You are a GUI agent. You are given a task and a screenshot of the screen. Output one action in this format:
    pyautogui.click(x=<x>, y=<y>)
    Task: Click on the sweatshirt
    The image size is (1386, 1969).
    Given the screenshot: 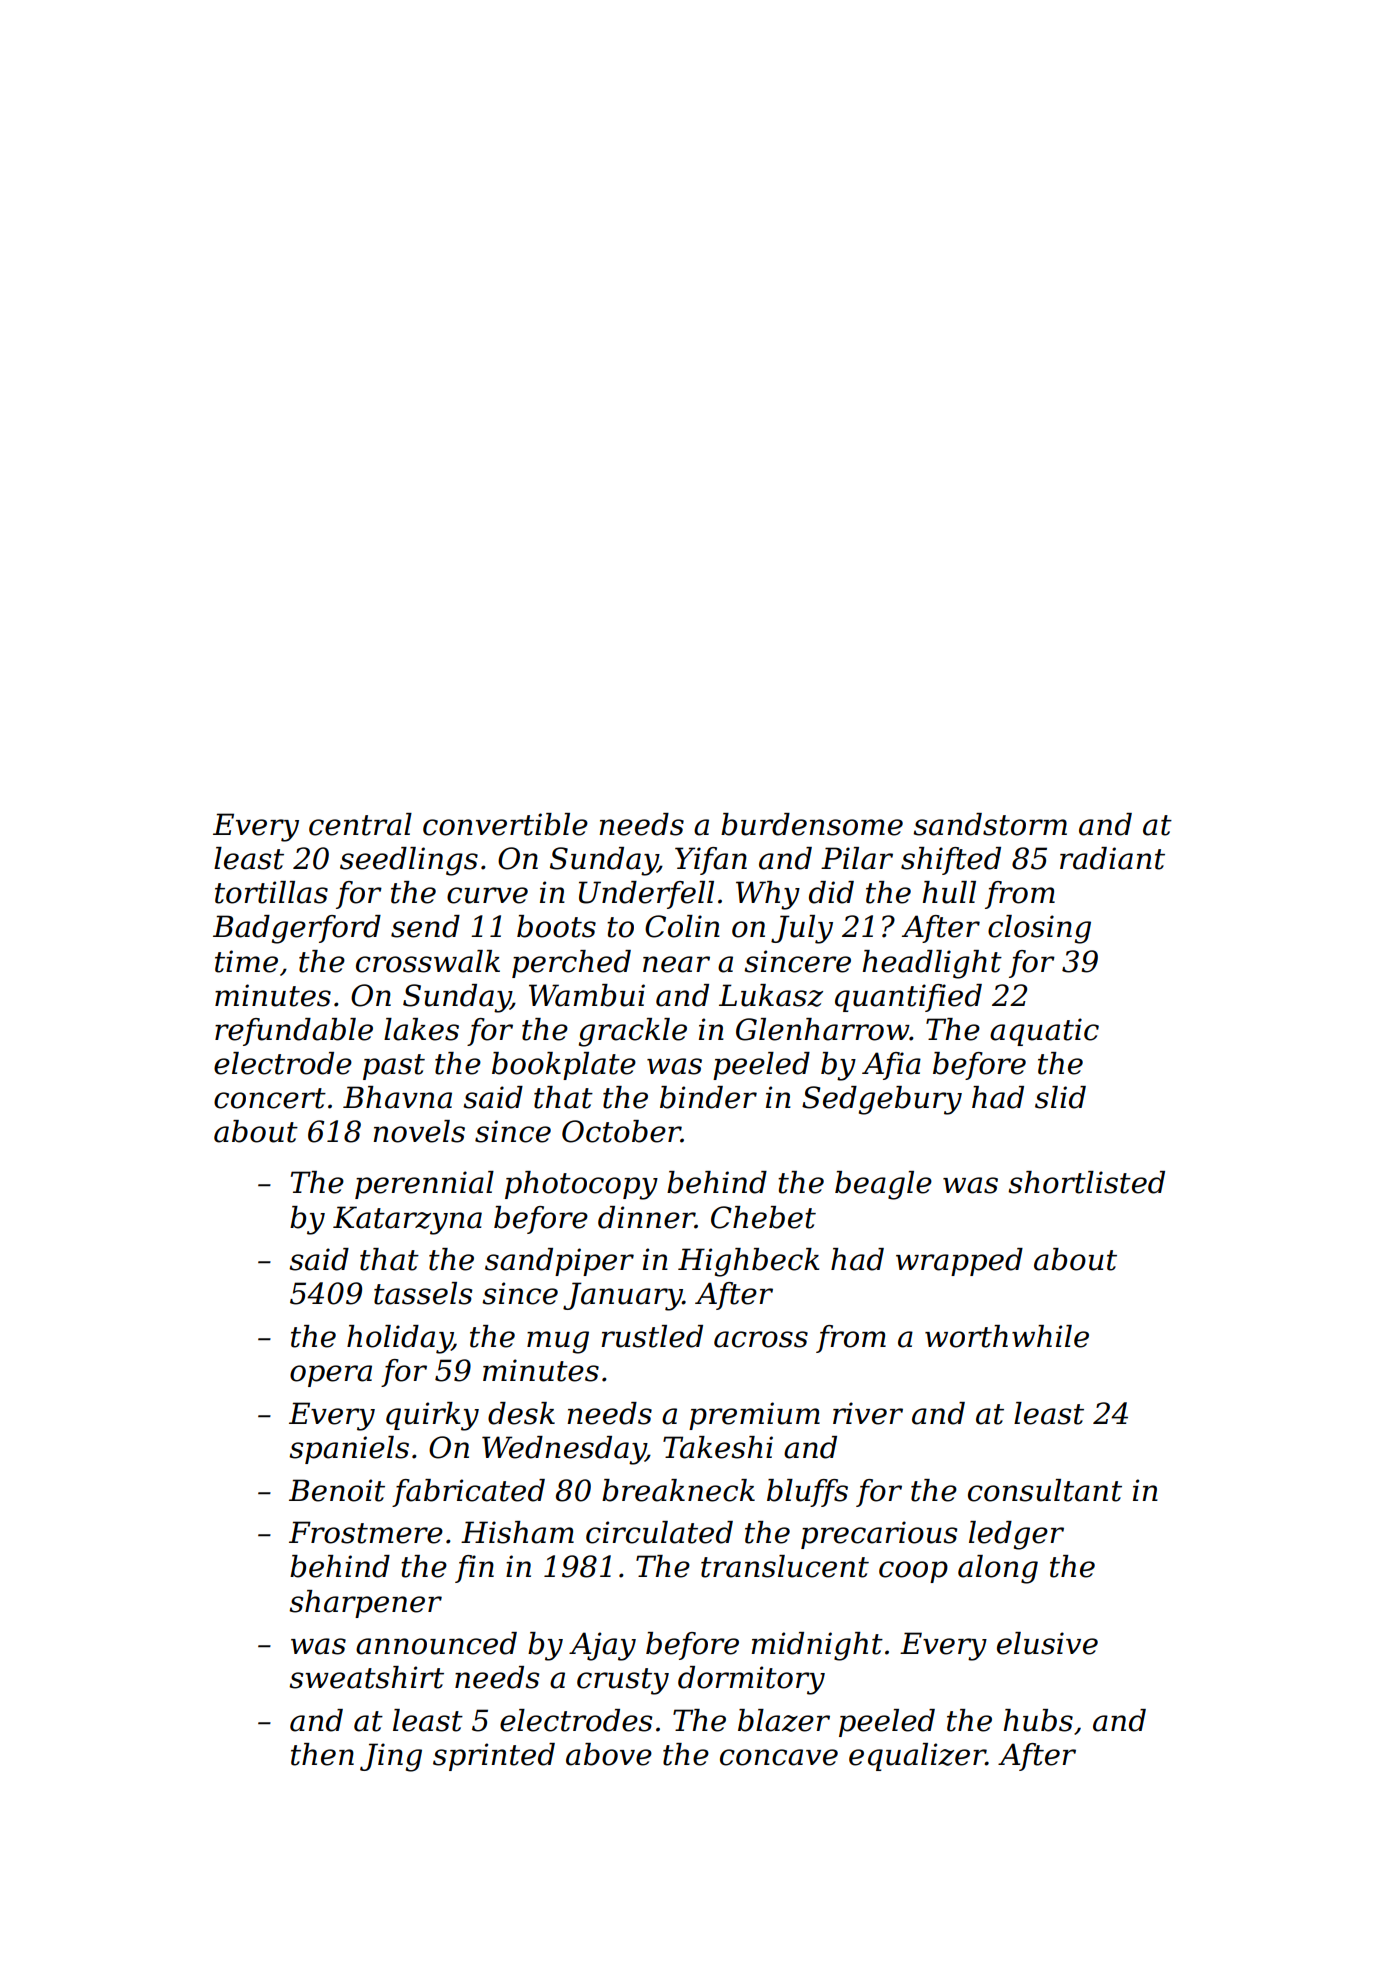 What is the action you would take?
    pyautogui.click(x=366, y=1677)
